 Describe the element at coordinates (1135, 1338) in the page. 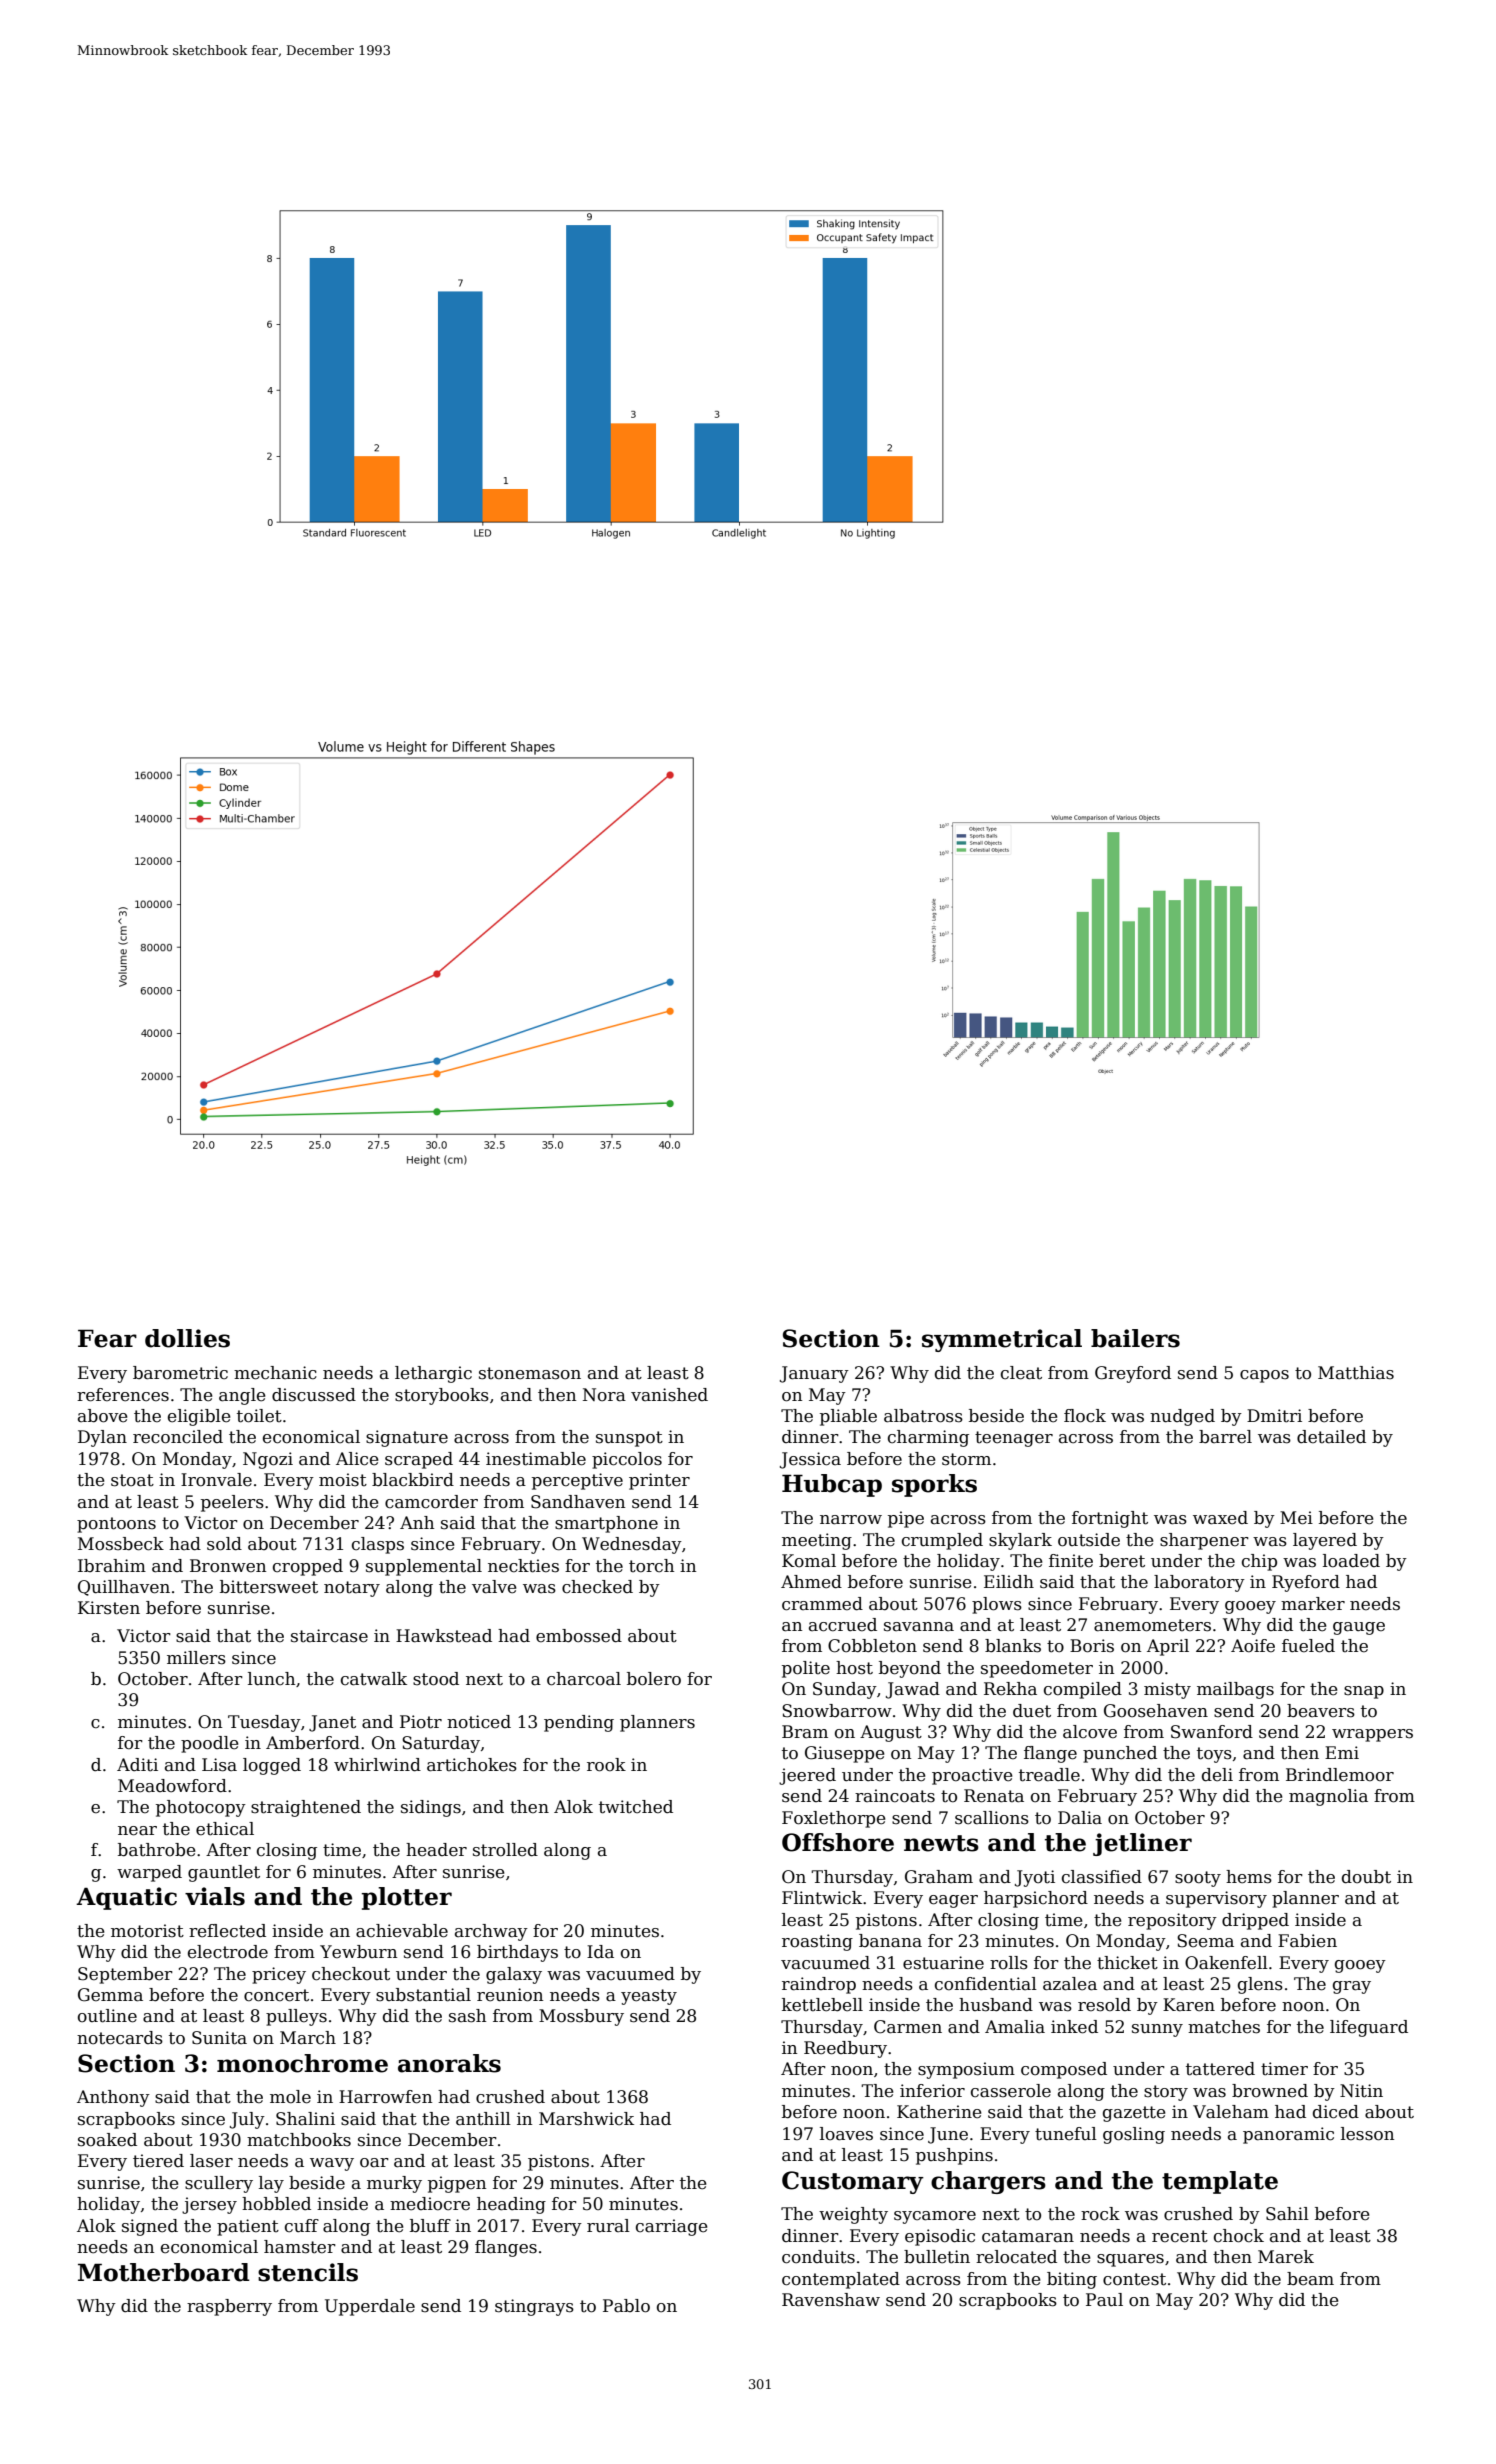

I see `bailers` at that location.
